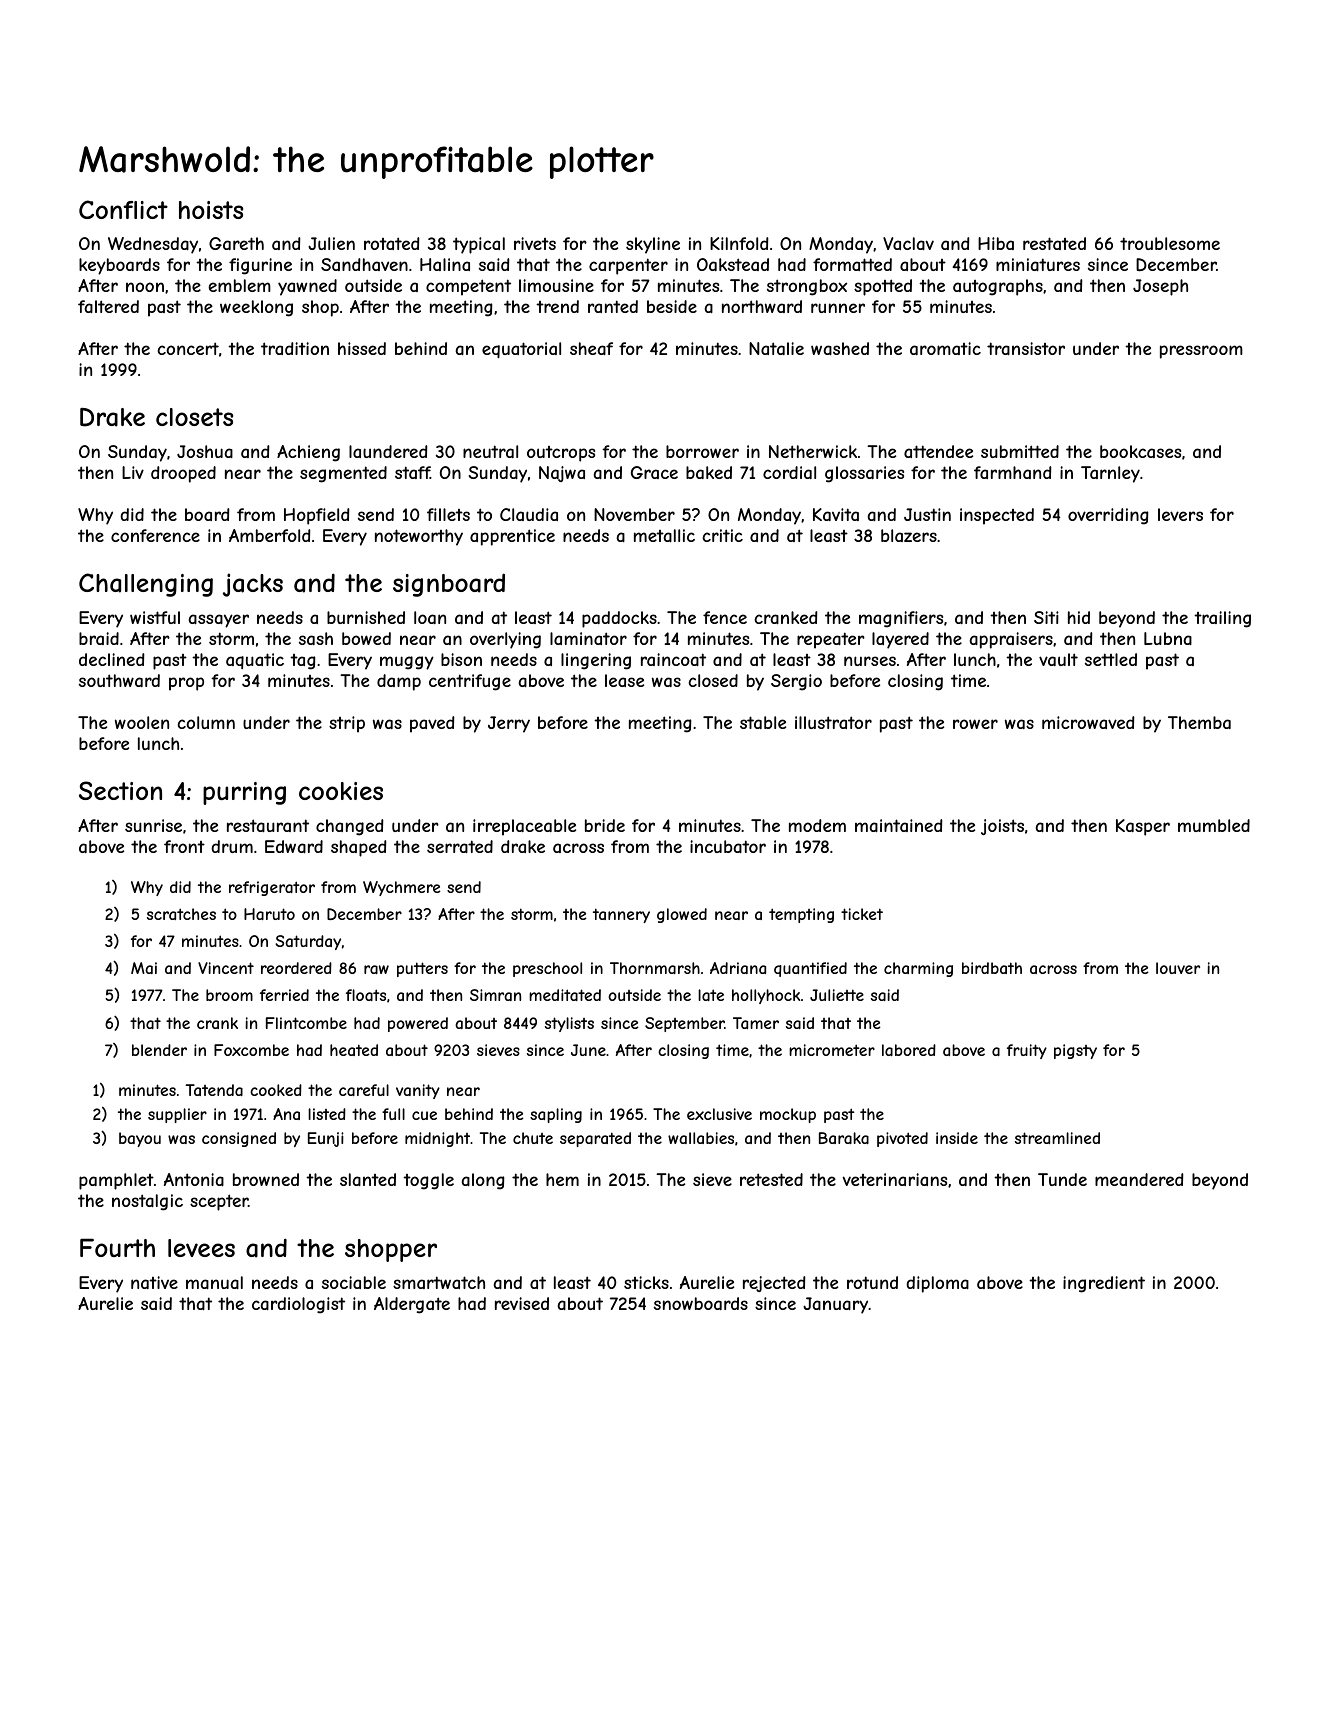 The height and width of the page is (1726, 1333). Describe the element at coordinates (937, 1284) in the page. I see `diploma` at that location.
